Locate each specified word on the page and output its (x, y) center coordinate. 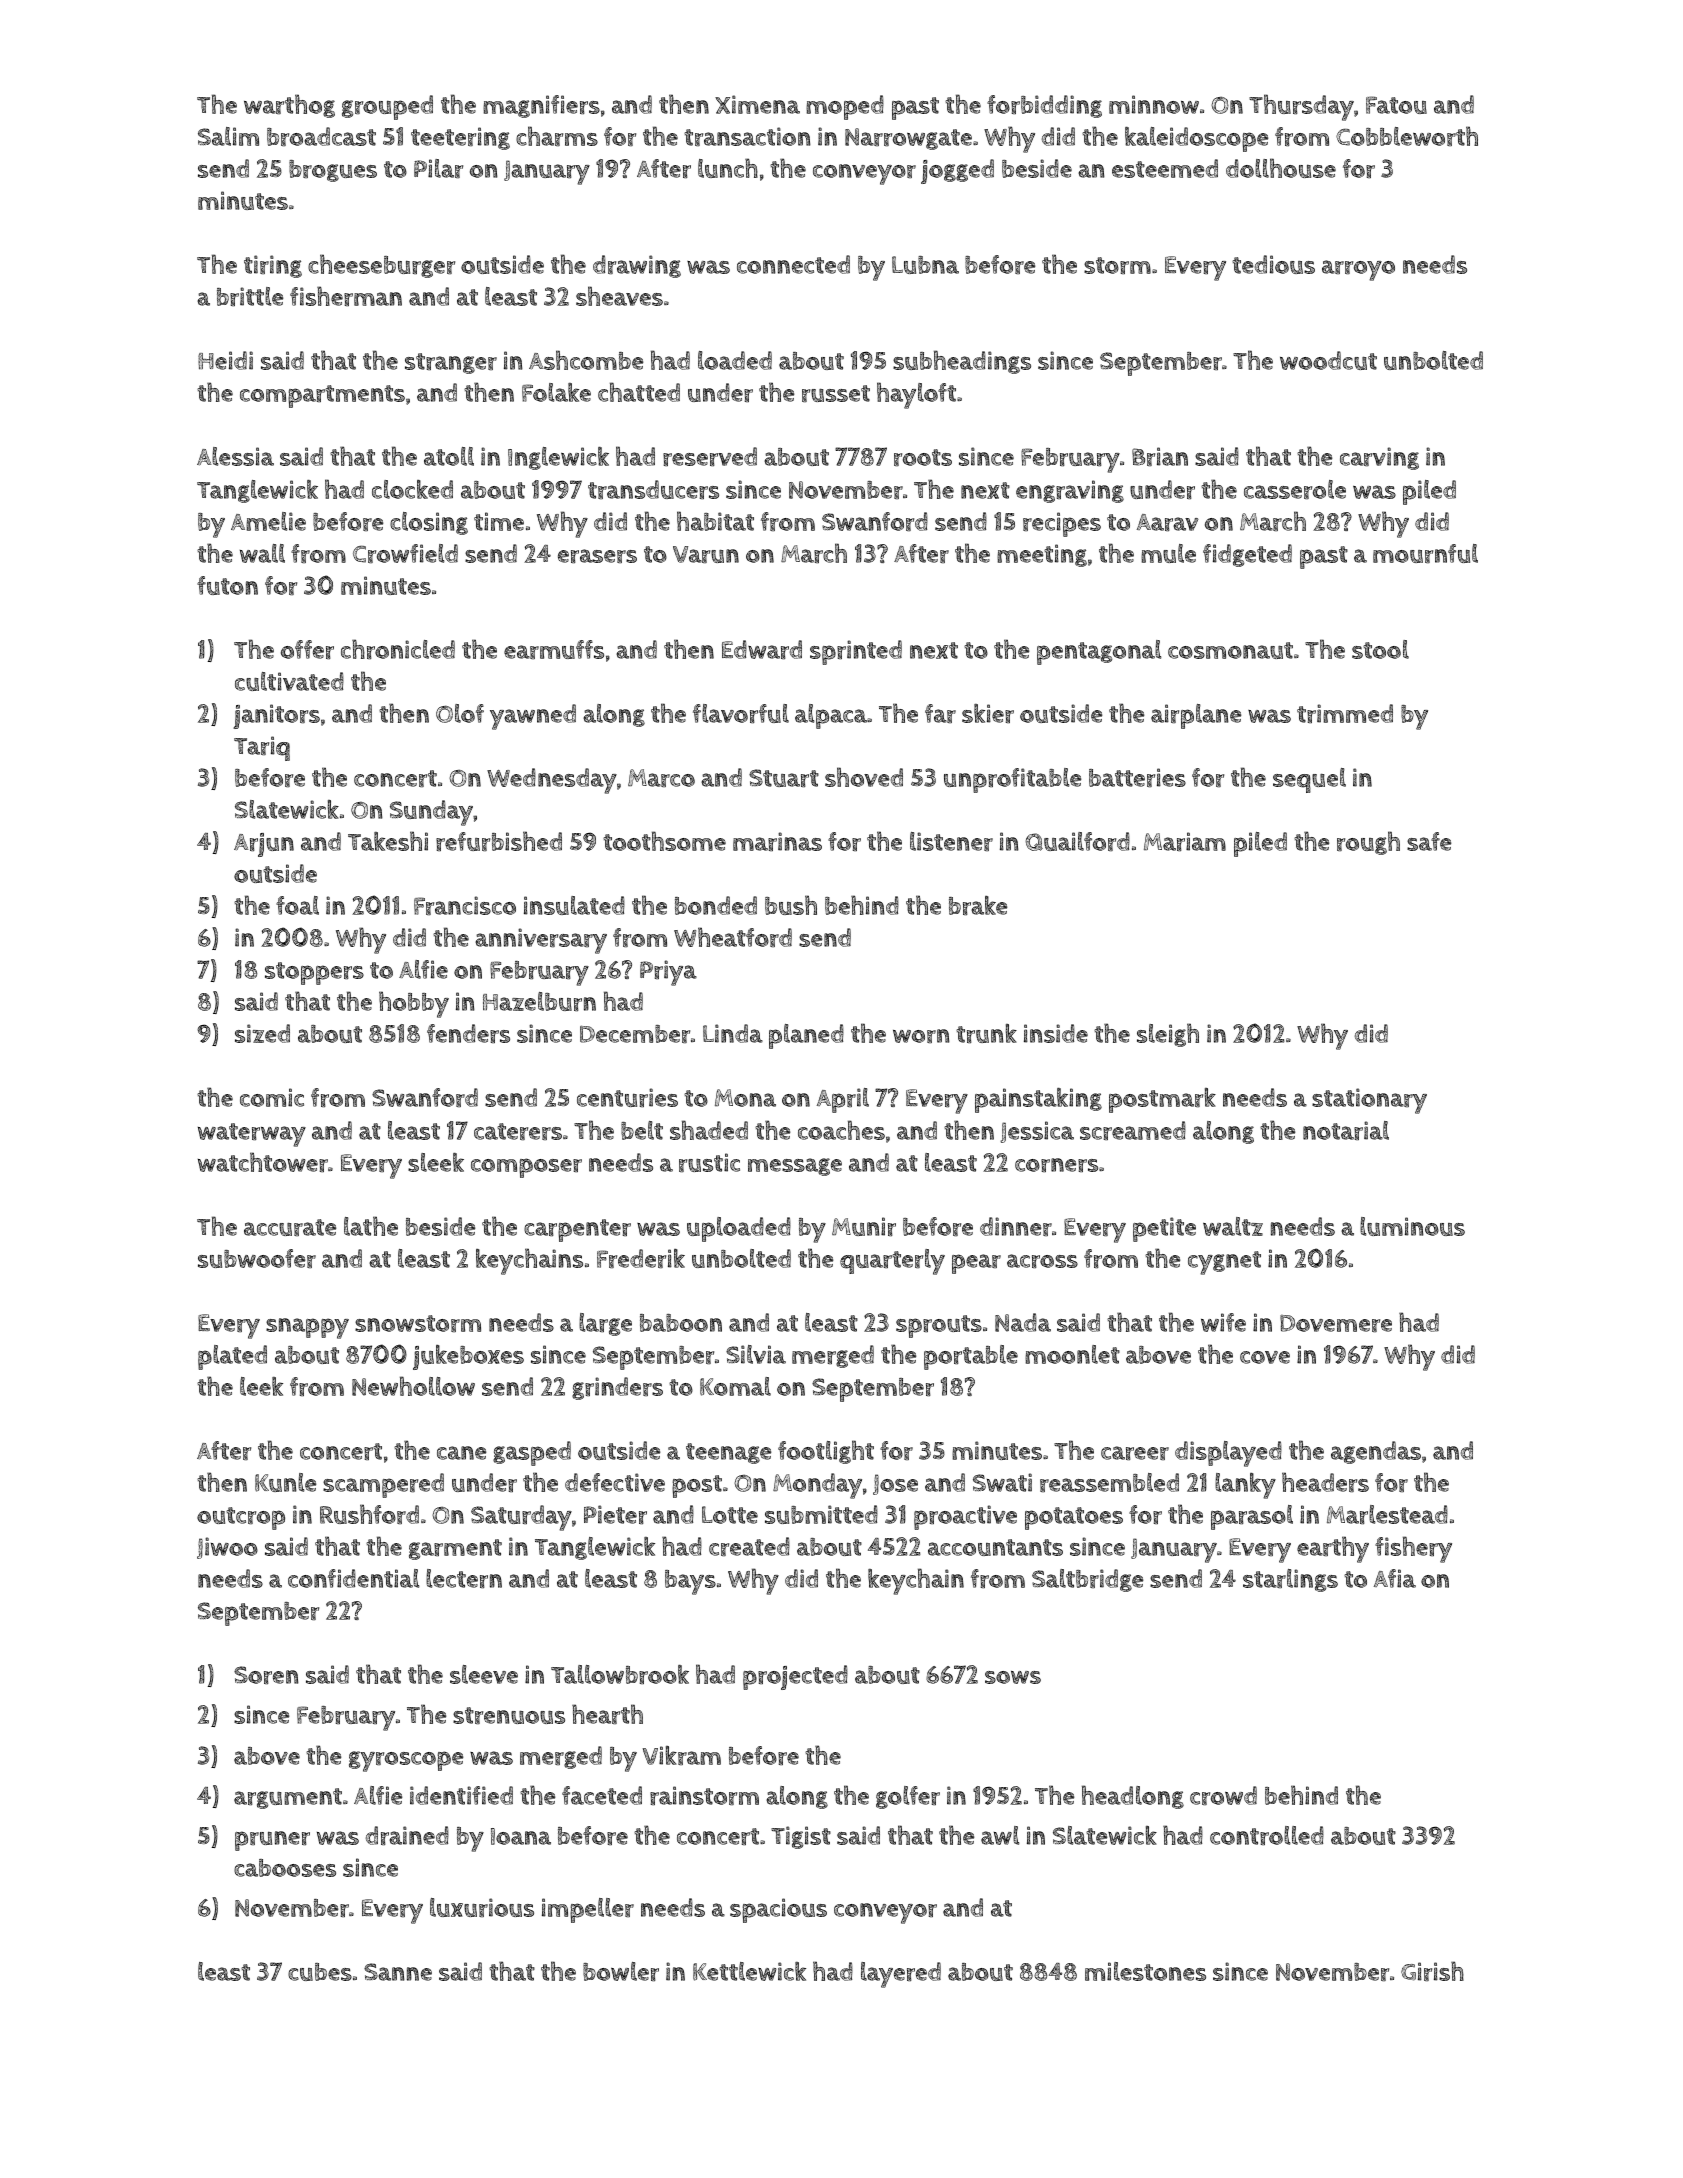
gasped (532, 1453)
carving (1379, 458)
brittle (250, 296)
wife (1223, 1322)
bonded (716, 905)
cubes (320, 1972)
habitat (715, 521)
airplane (1196, 716)
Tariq (262, 748)
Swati (1002, 1482)
